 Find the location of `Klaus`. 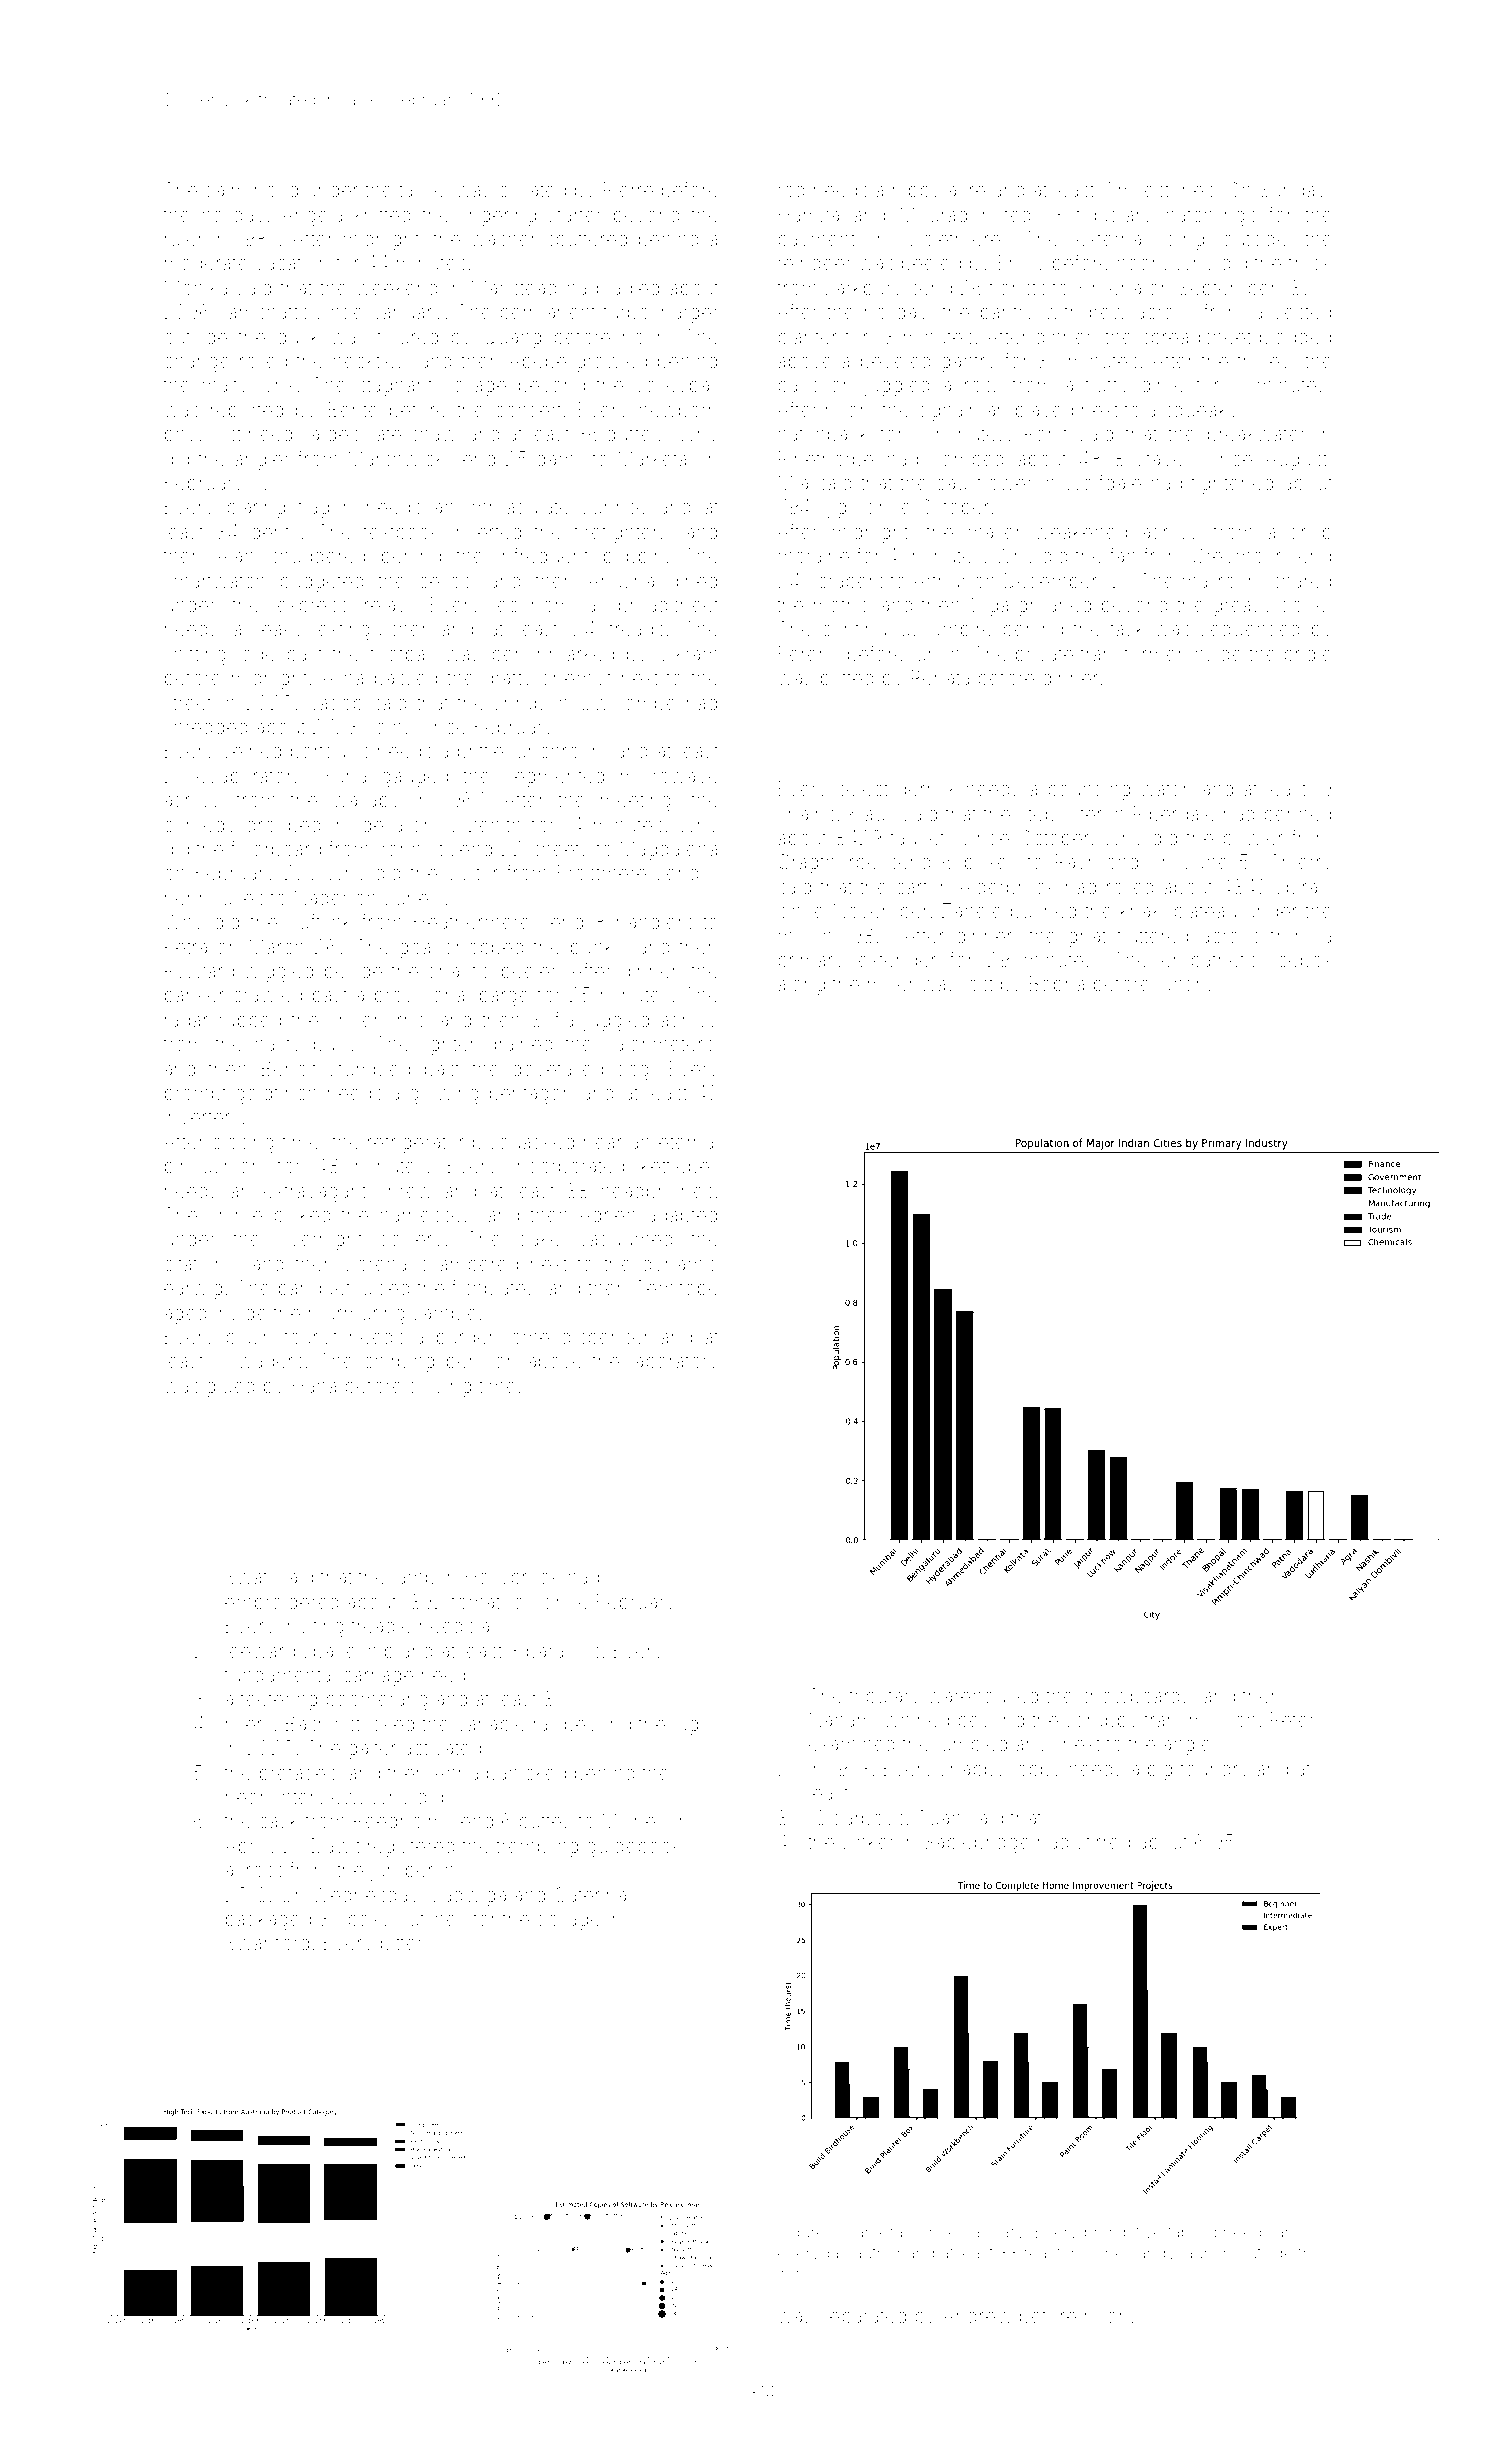

Klaus is located at coordinates (872, 813).
